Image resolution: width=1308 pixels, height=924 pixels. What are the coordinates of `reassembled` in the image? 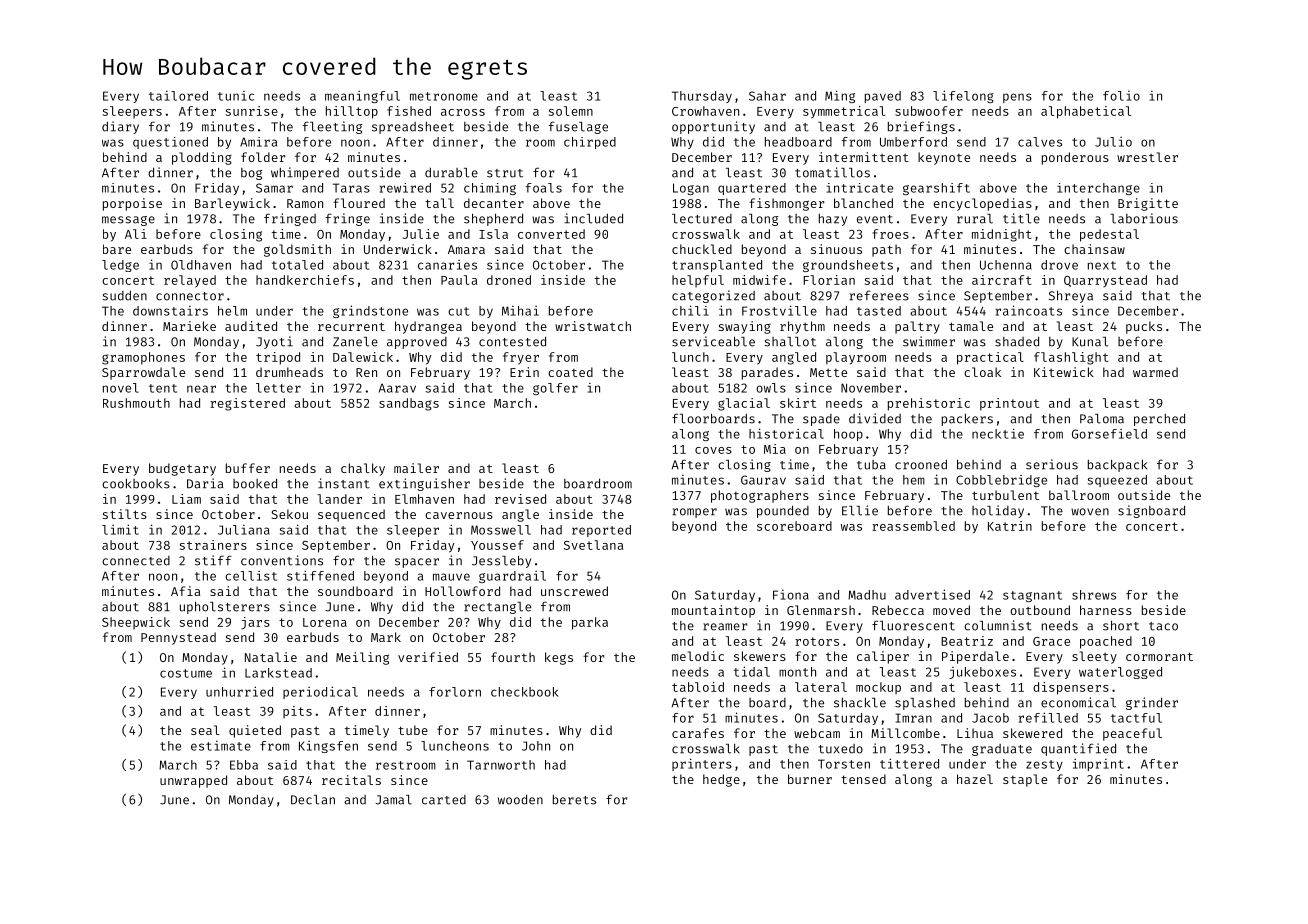 It's located at (913, 526).
